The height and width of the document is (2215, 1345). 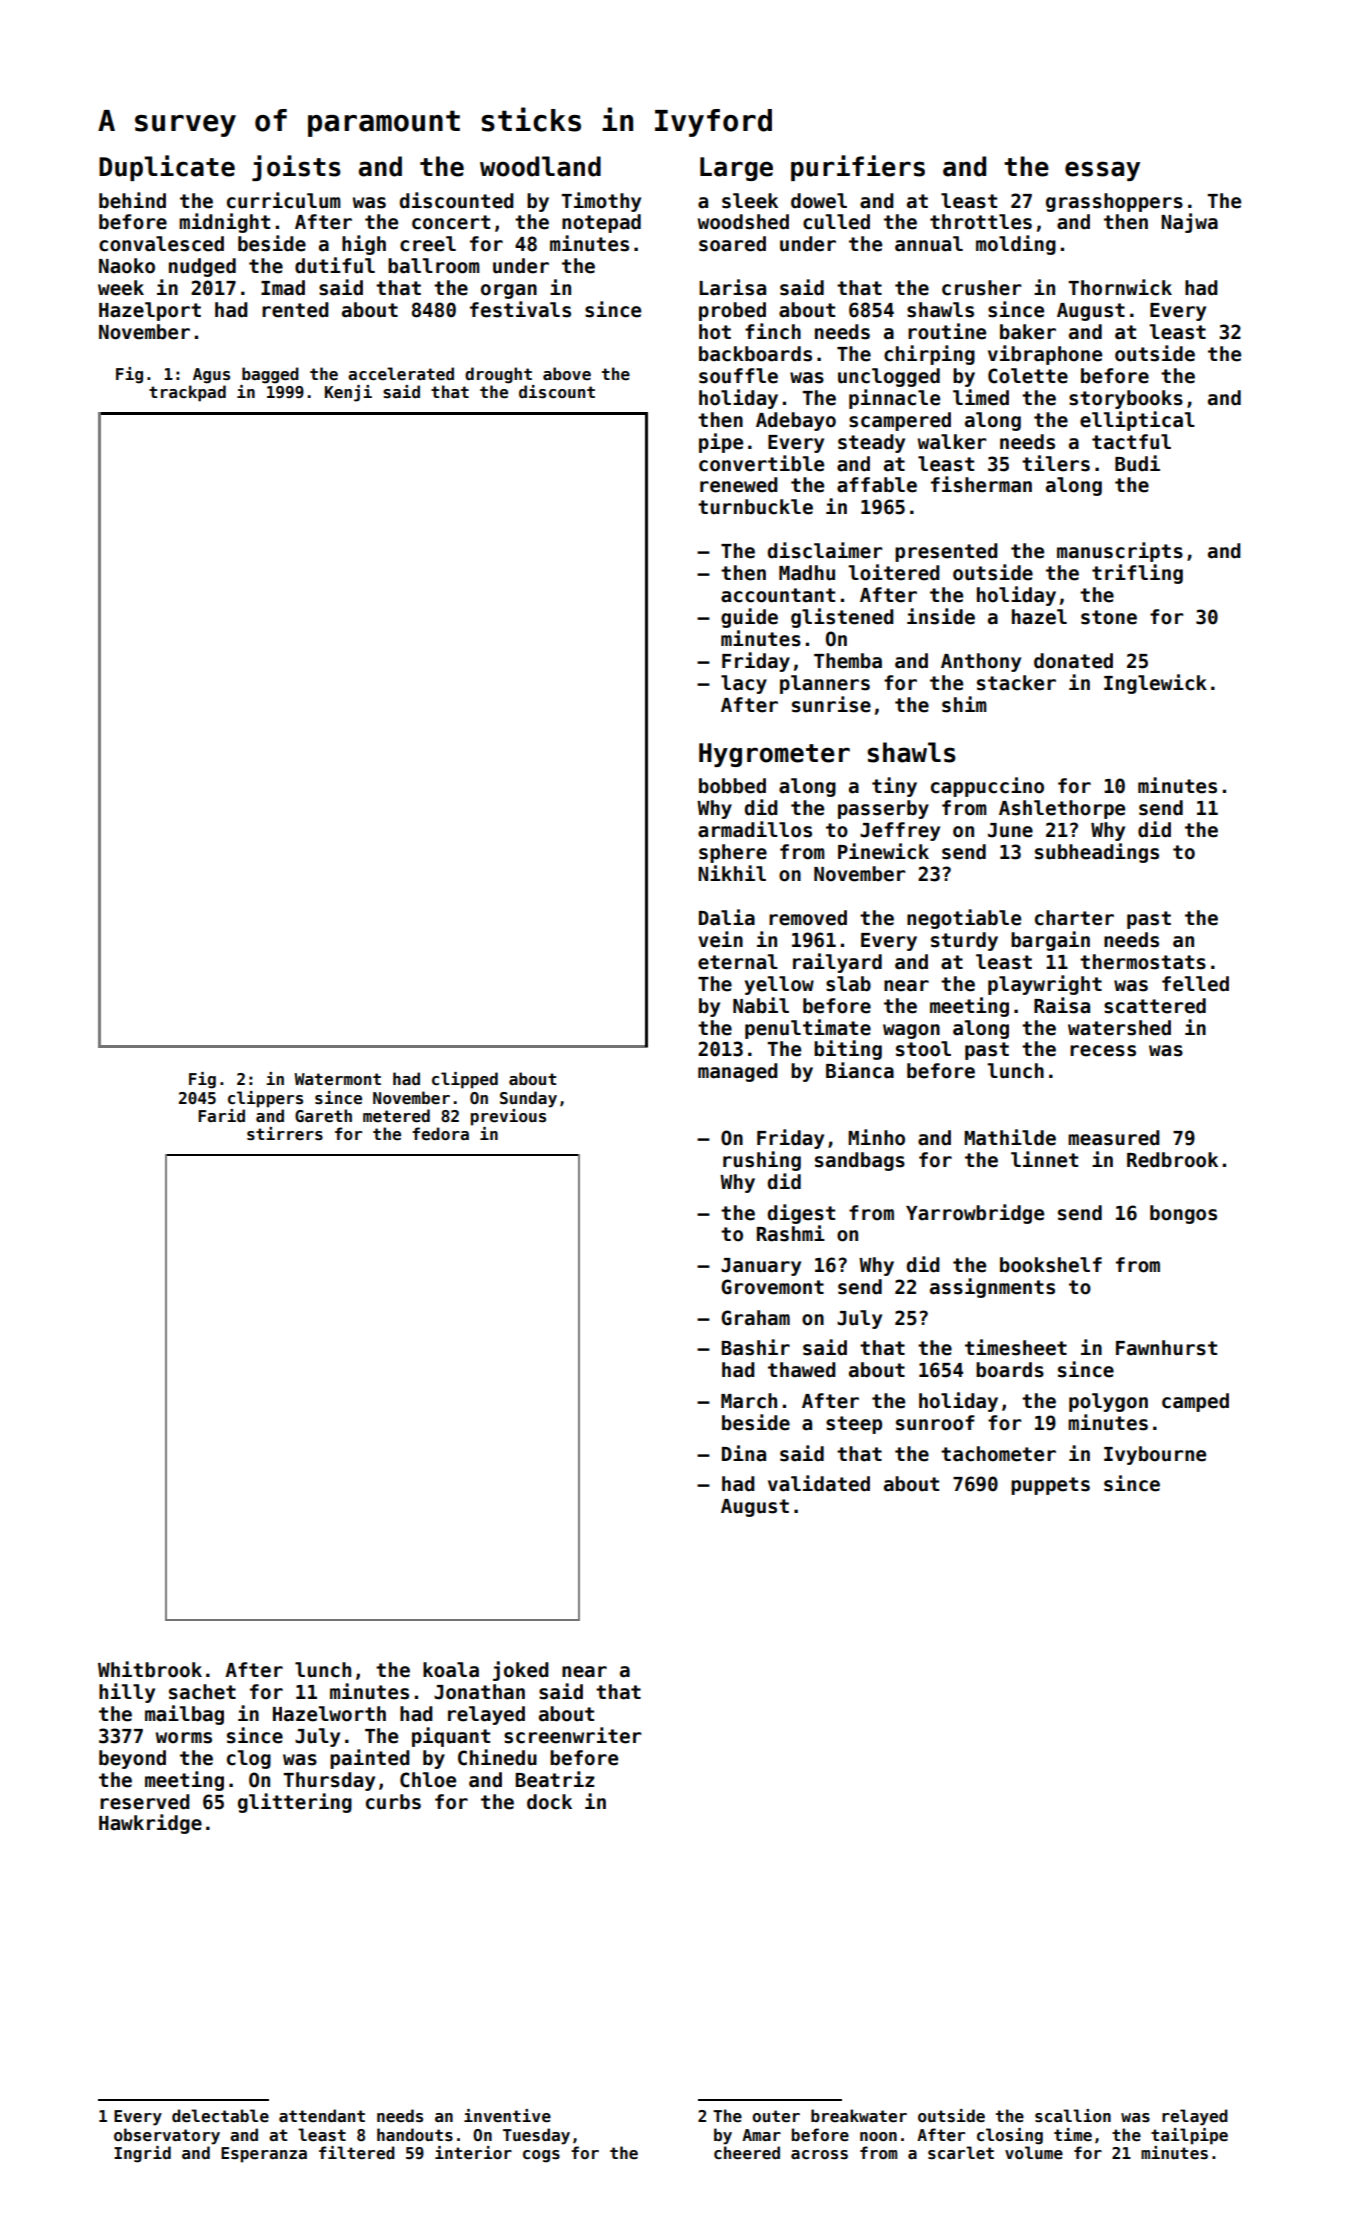 I want to click on Farid, so click(x=221, y=1115).
